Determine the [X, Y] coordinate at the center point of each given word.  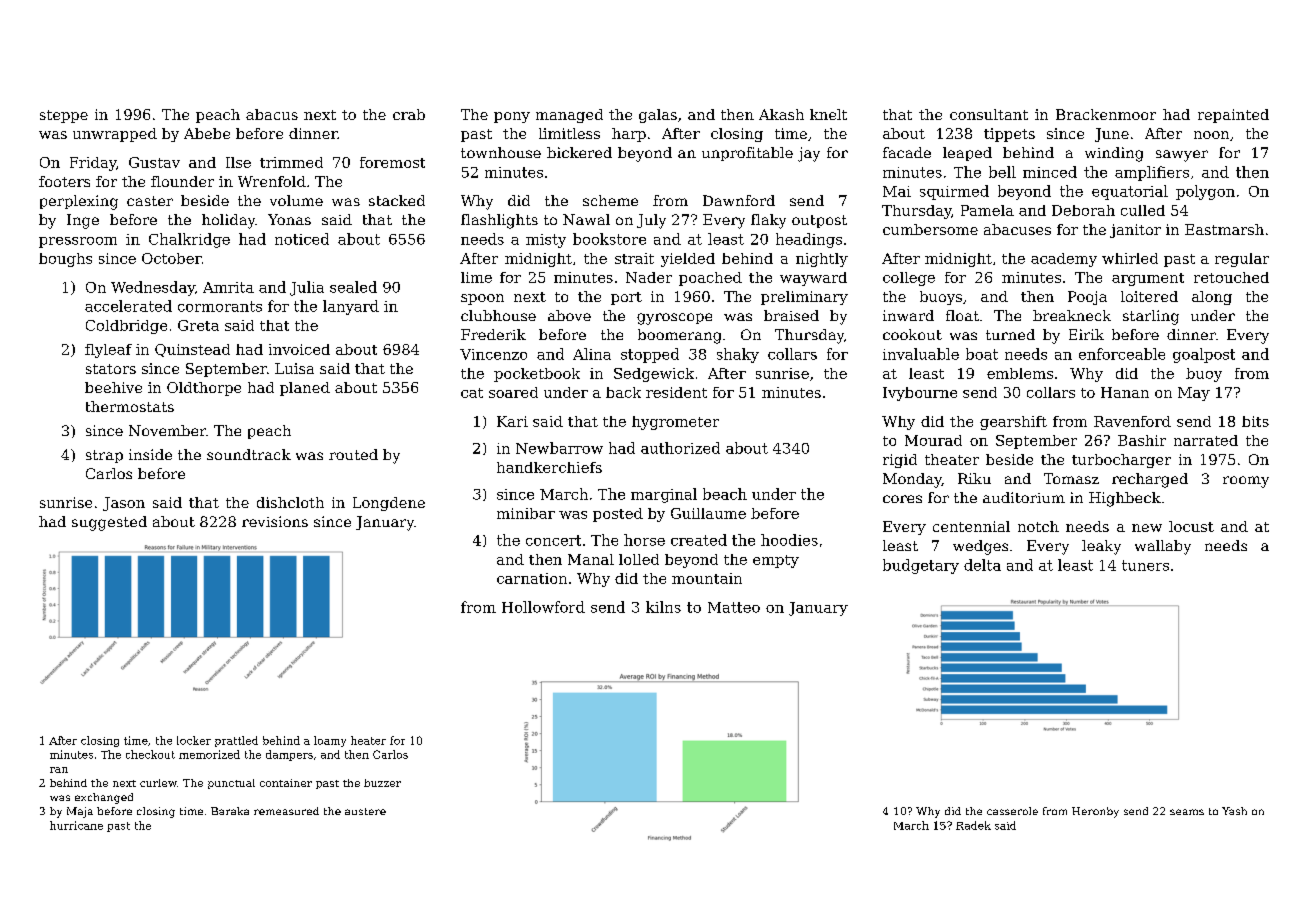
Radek [973, 825]
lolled [639, 559]
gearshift [1013, 423]
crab [409, 114]
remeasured [286, 811]
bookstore [609, 239]
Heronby [1095, 812]
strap [104, 456]
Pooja [1087, 298]
